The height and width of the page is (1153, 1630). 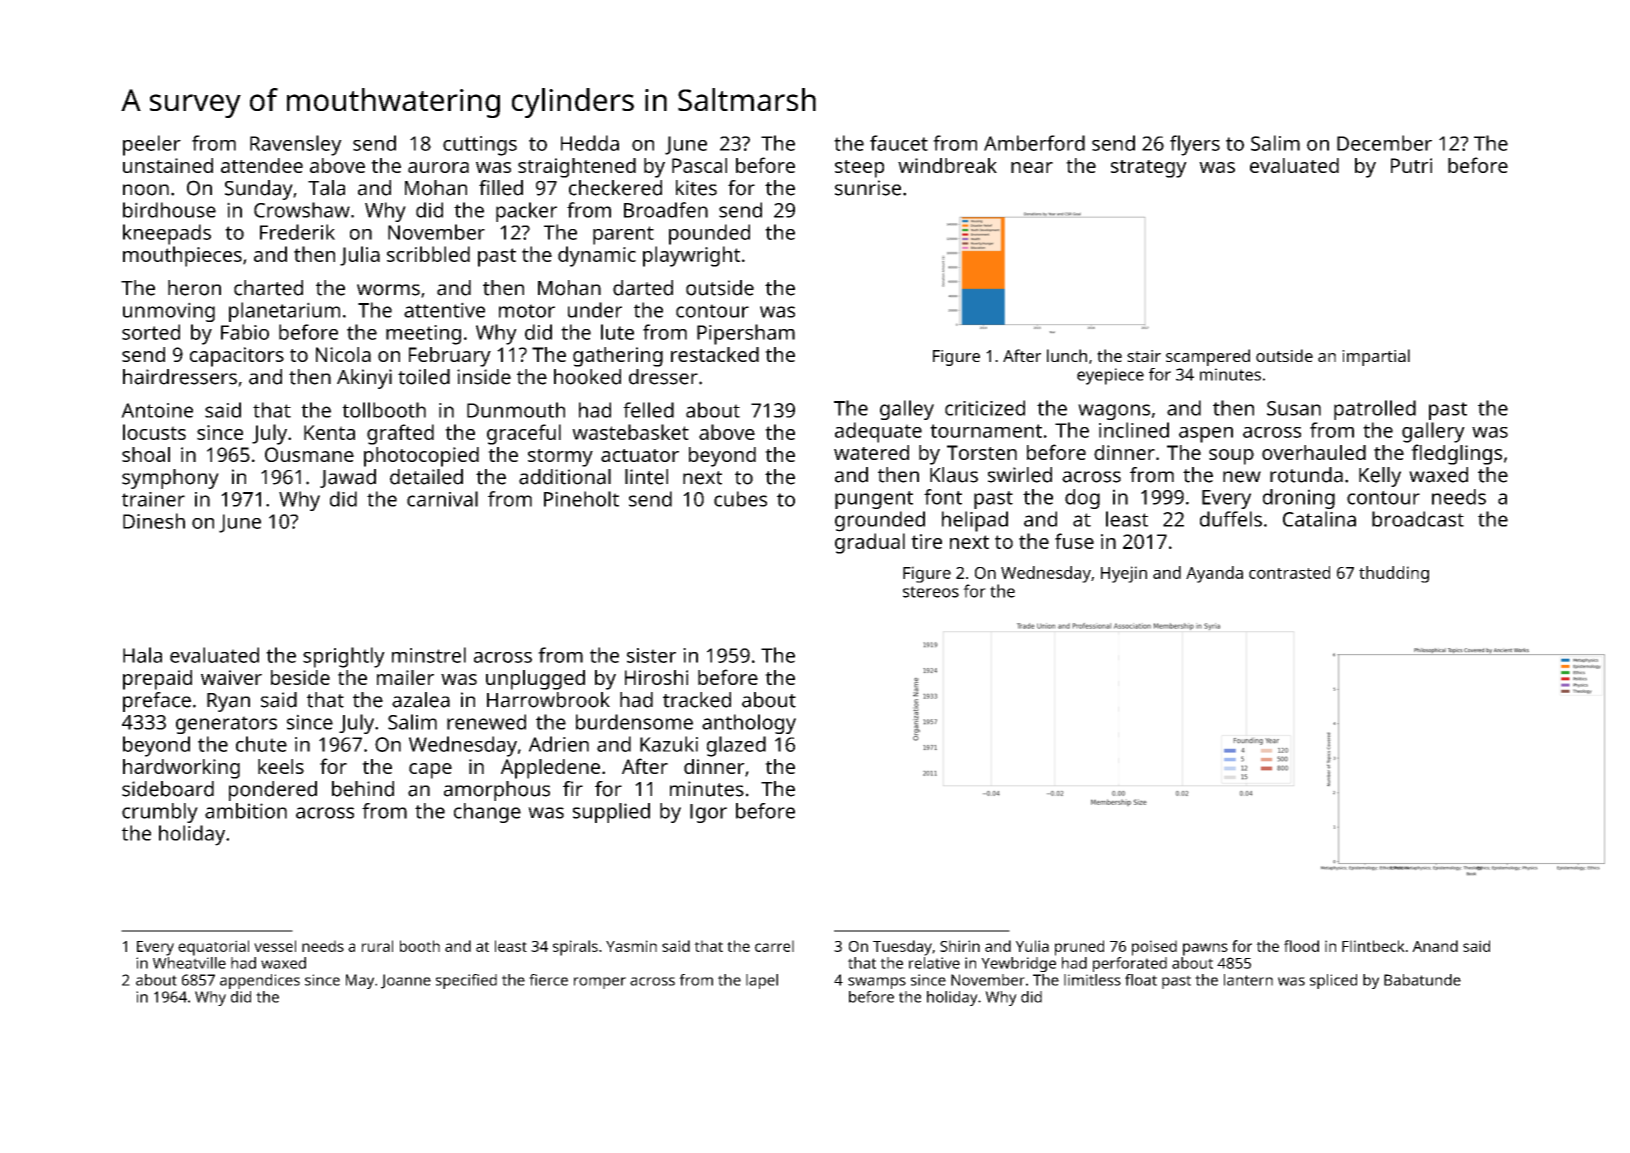 What do you see at coordinates (275, 946) in the page?
I see `vessel` at bounding box center [275, 946].
